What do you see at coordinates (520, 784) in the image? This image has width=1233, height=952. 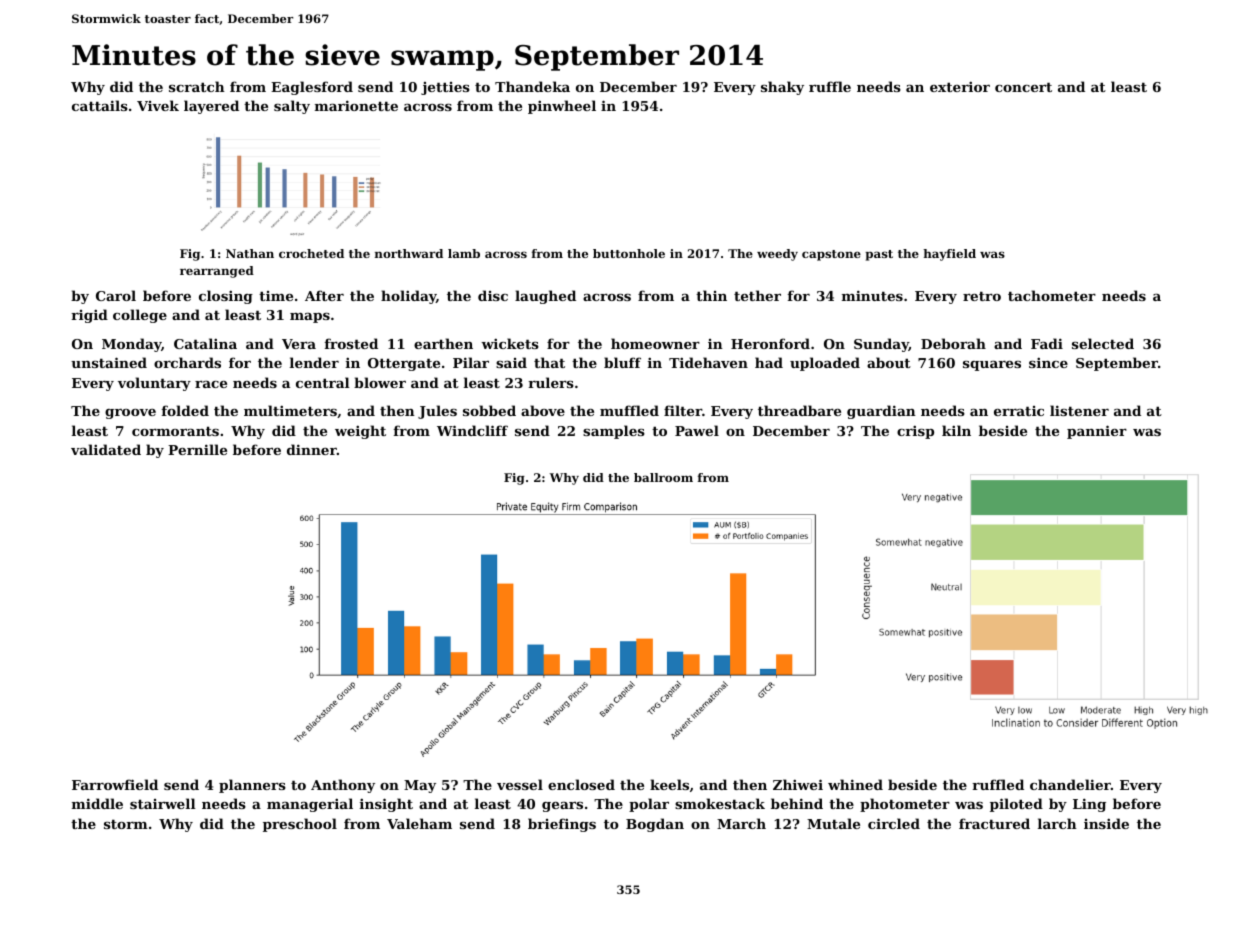 I see `vessel` at bounding box center [520, 784].
